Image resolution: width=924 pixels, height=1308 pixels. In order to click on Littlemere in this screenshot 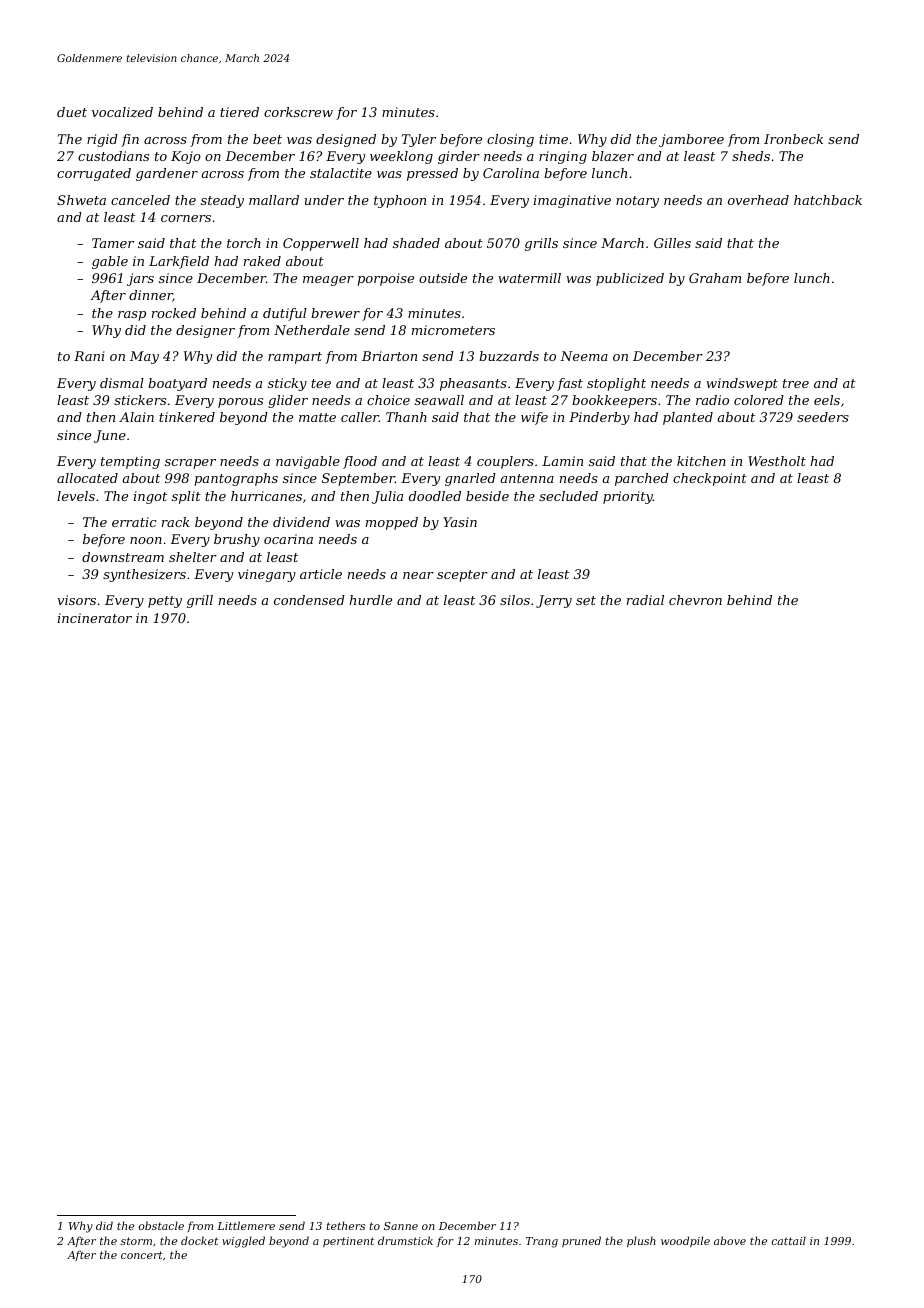, I will do `click(246, 1225)`.
